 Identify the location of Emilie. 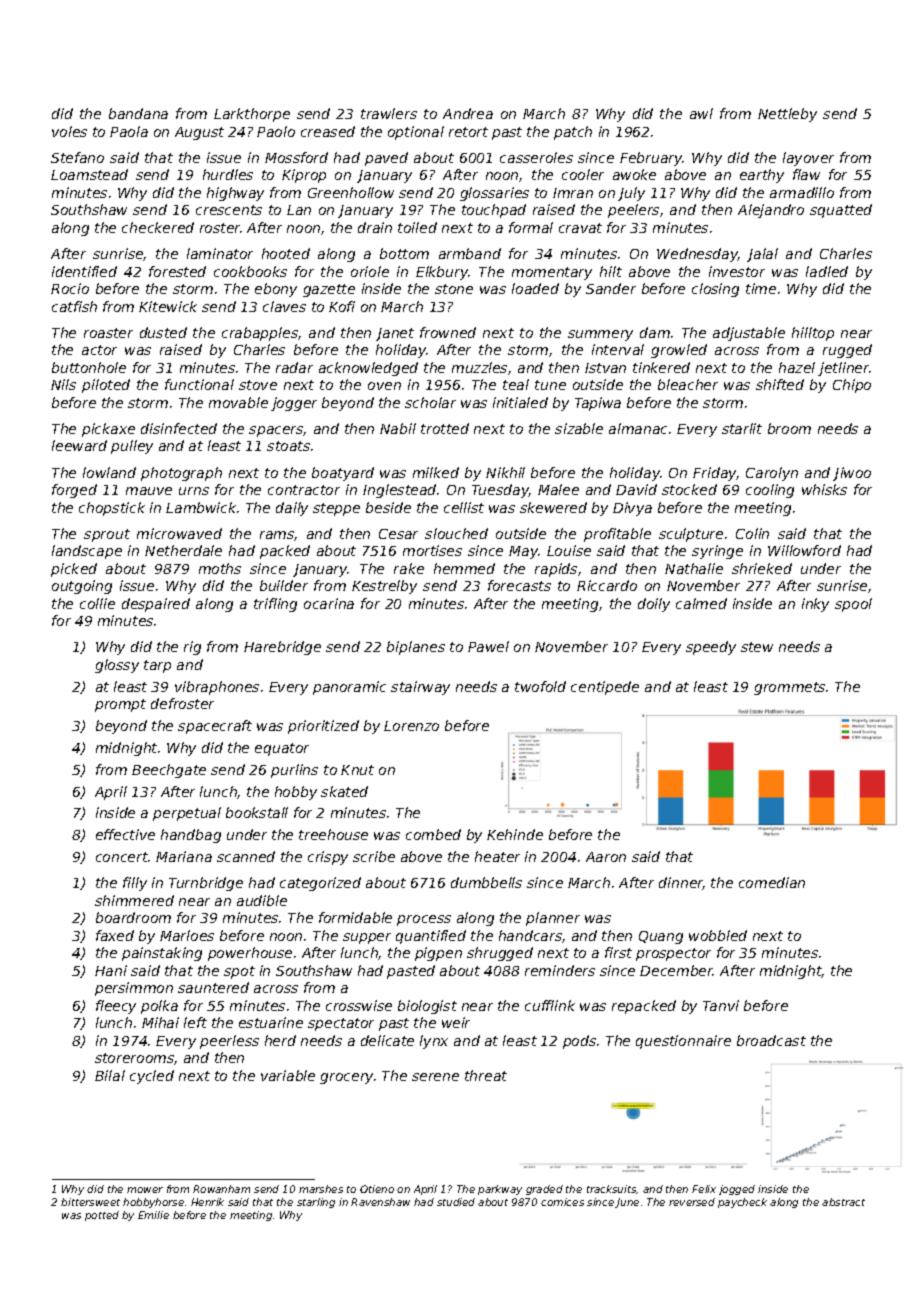
(153, 1215).
